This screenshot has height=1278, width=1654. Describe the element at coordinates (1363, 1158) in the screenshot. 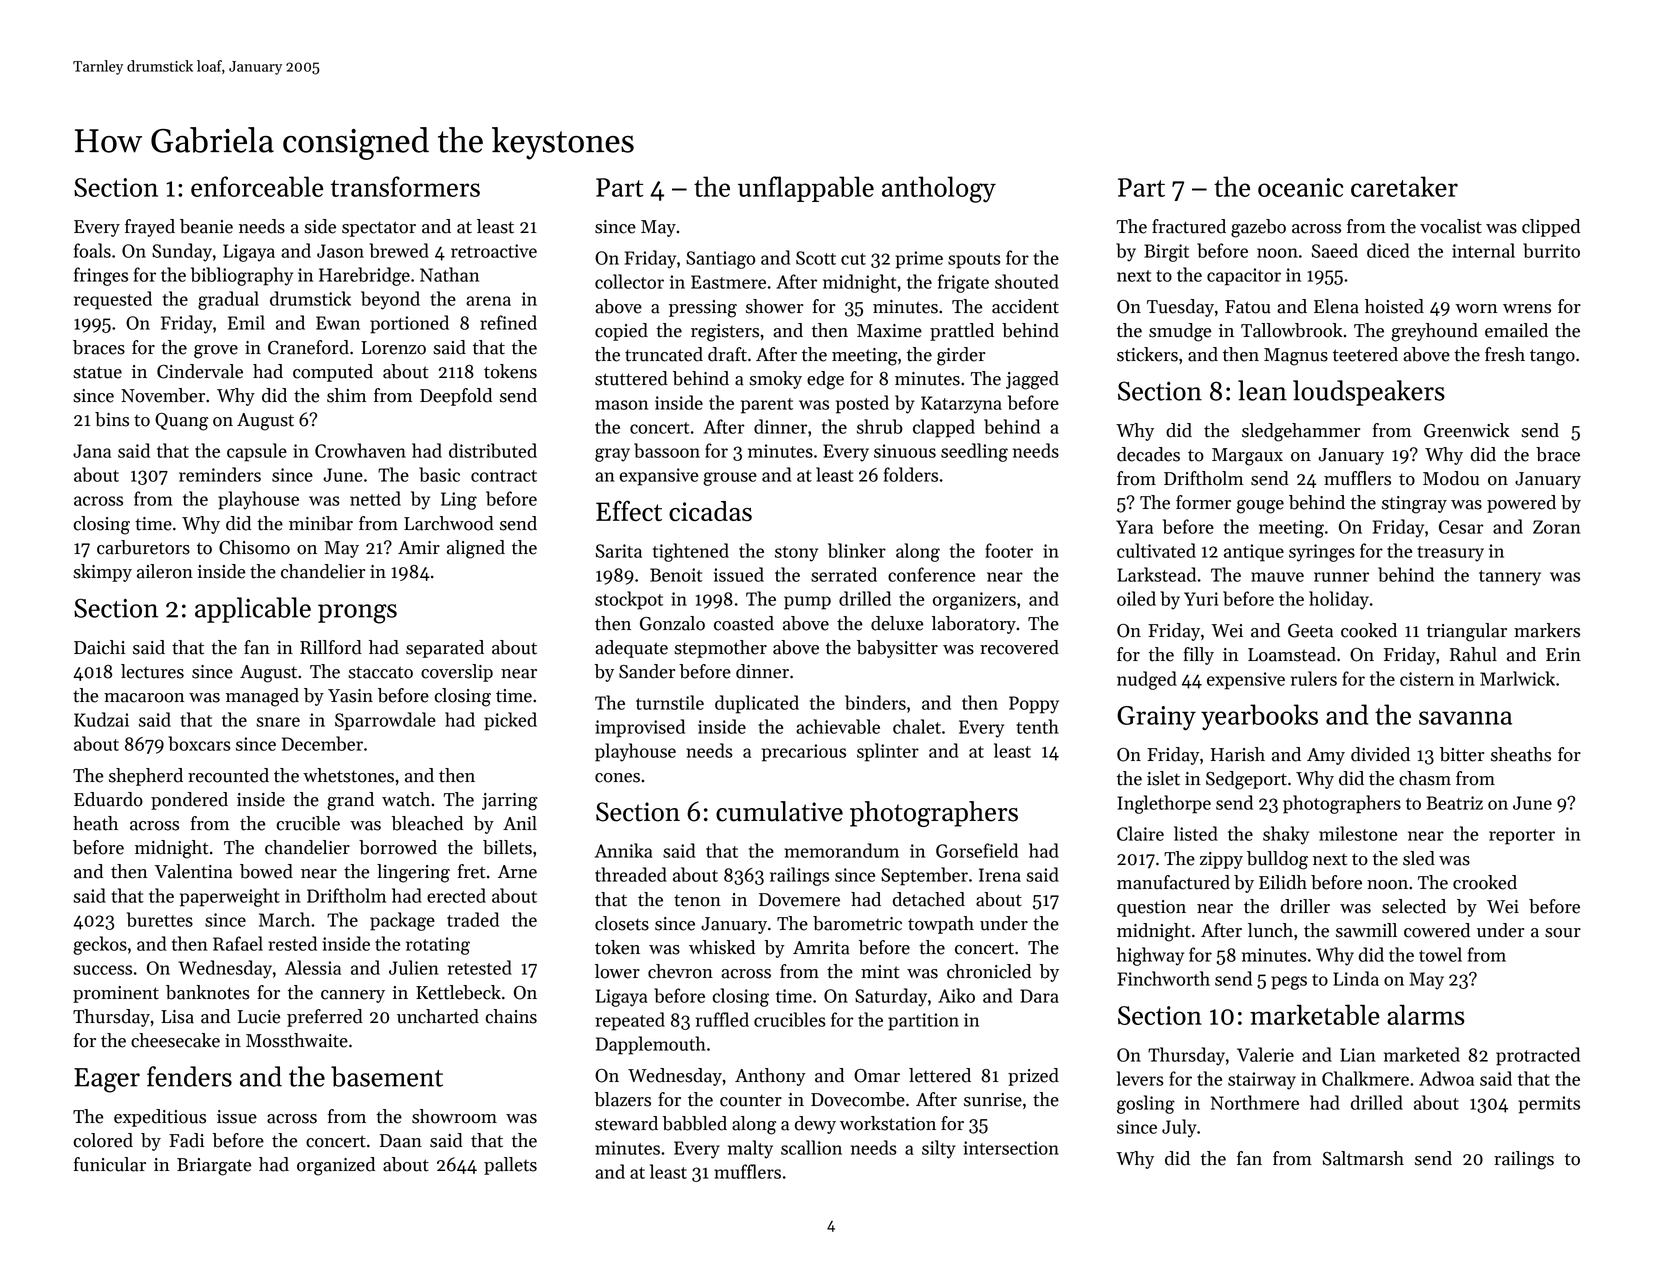

I see `Saltmarsh` at that location.
